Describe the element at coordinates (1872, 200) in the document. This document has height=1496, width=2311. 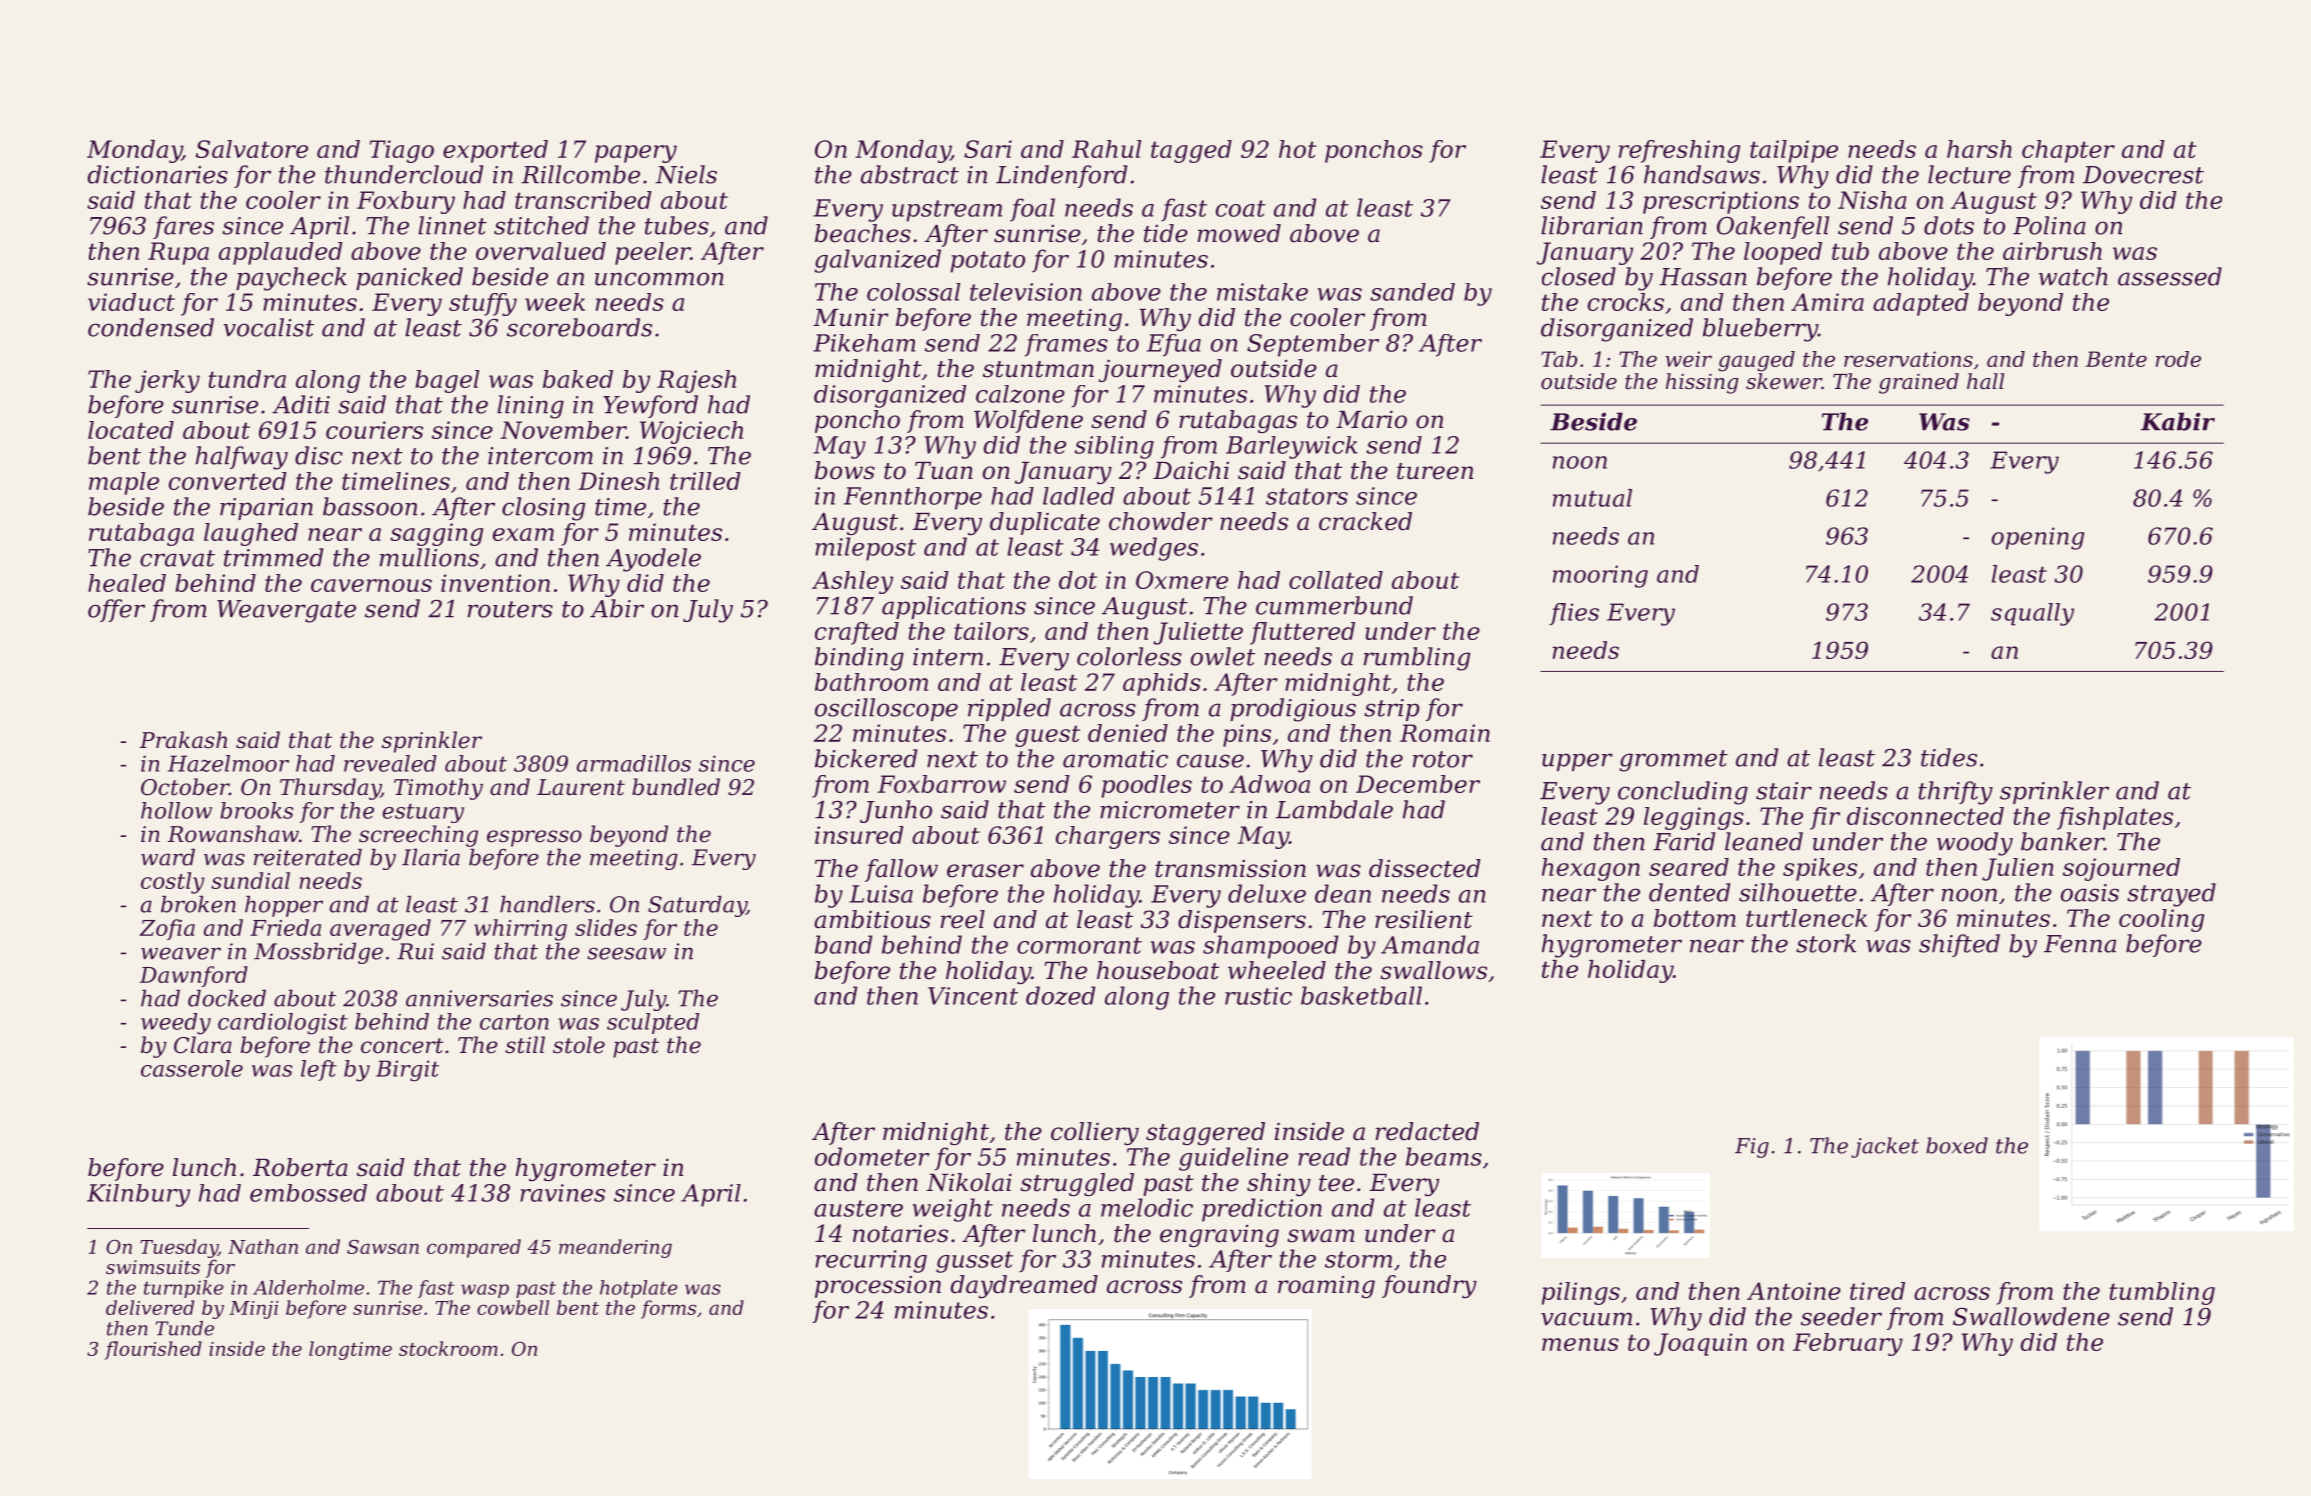
I see `Nisha` at that location.
